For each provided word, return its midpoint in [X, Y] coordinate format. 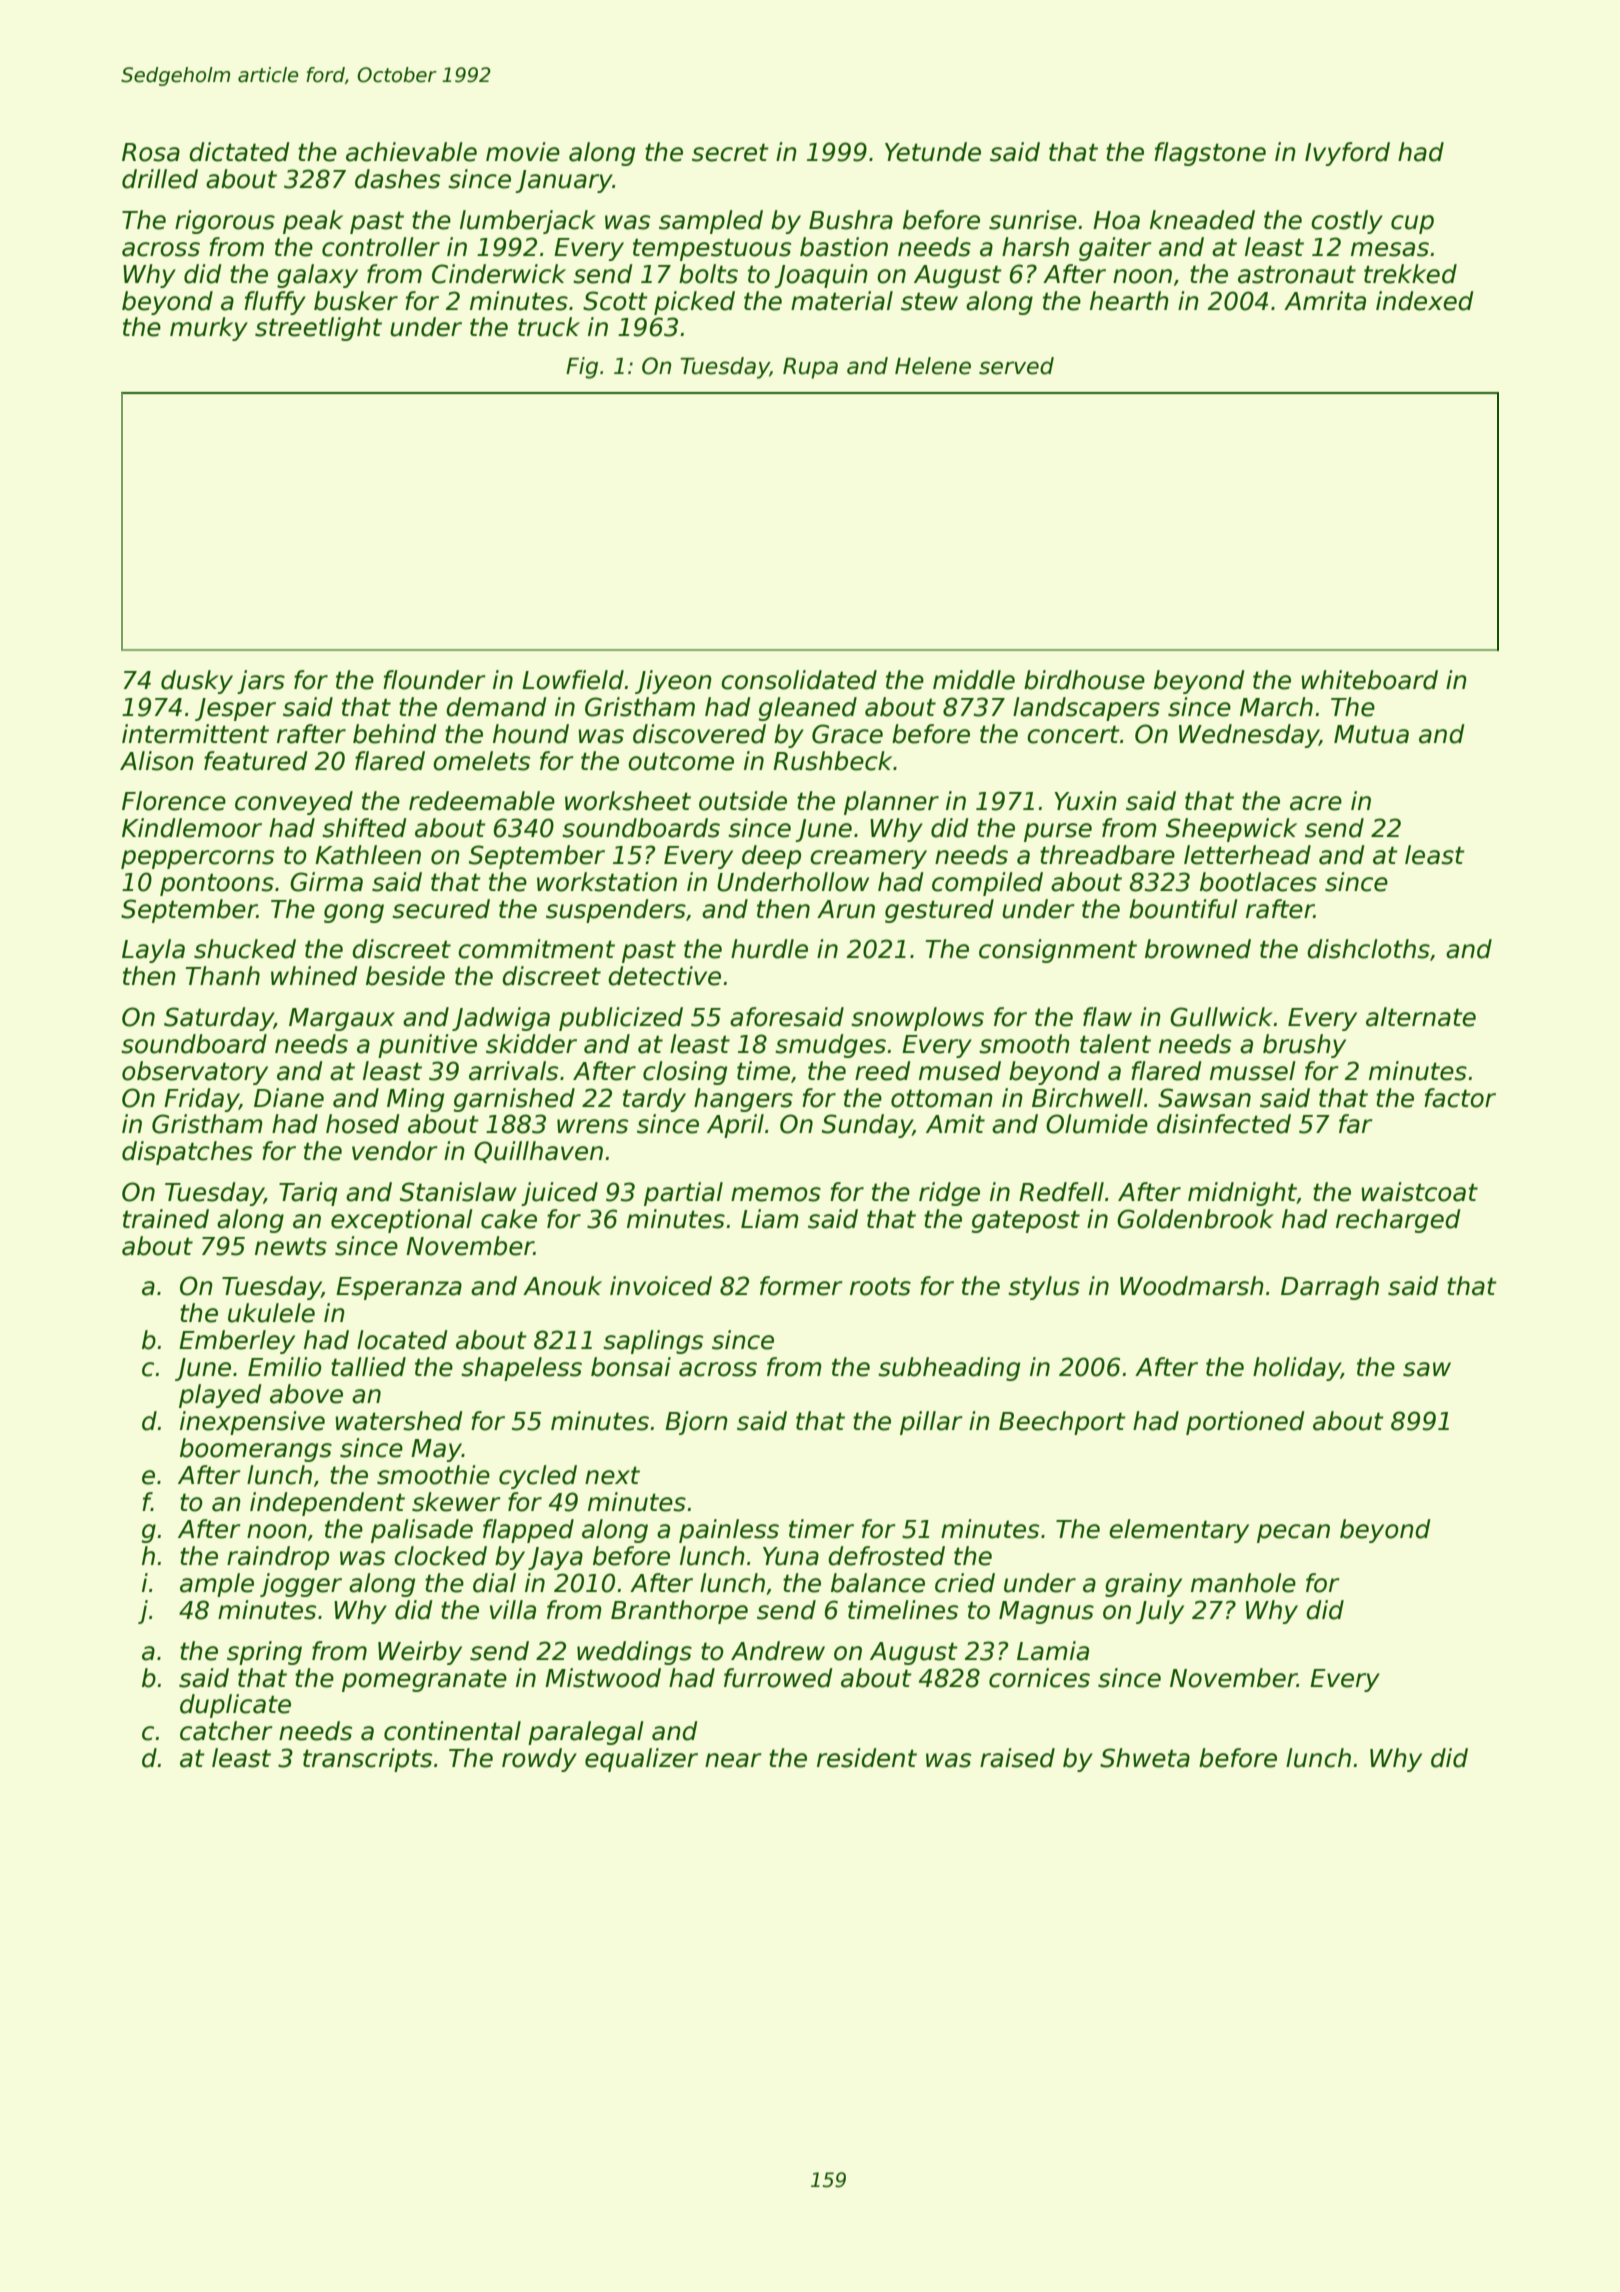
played [220, 1396]
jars [261, 682]
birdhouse [1084, 680]
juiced [559, 1194]
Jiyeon [673, 682]
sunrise [1033, 220]
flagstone [1210, 154]
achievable [411, 152]
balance [878, 1583]
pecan [1293, 1533]
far [1356, 1124]
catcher [226, 1731]
